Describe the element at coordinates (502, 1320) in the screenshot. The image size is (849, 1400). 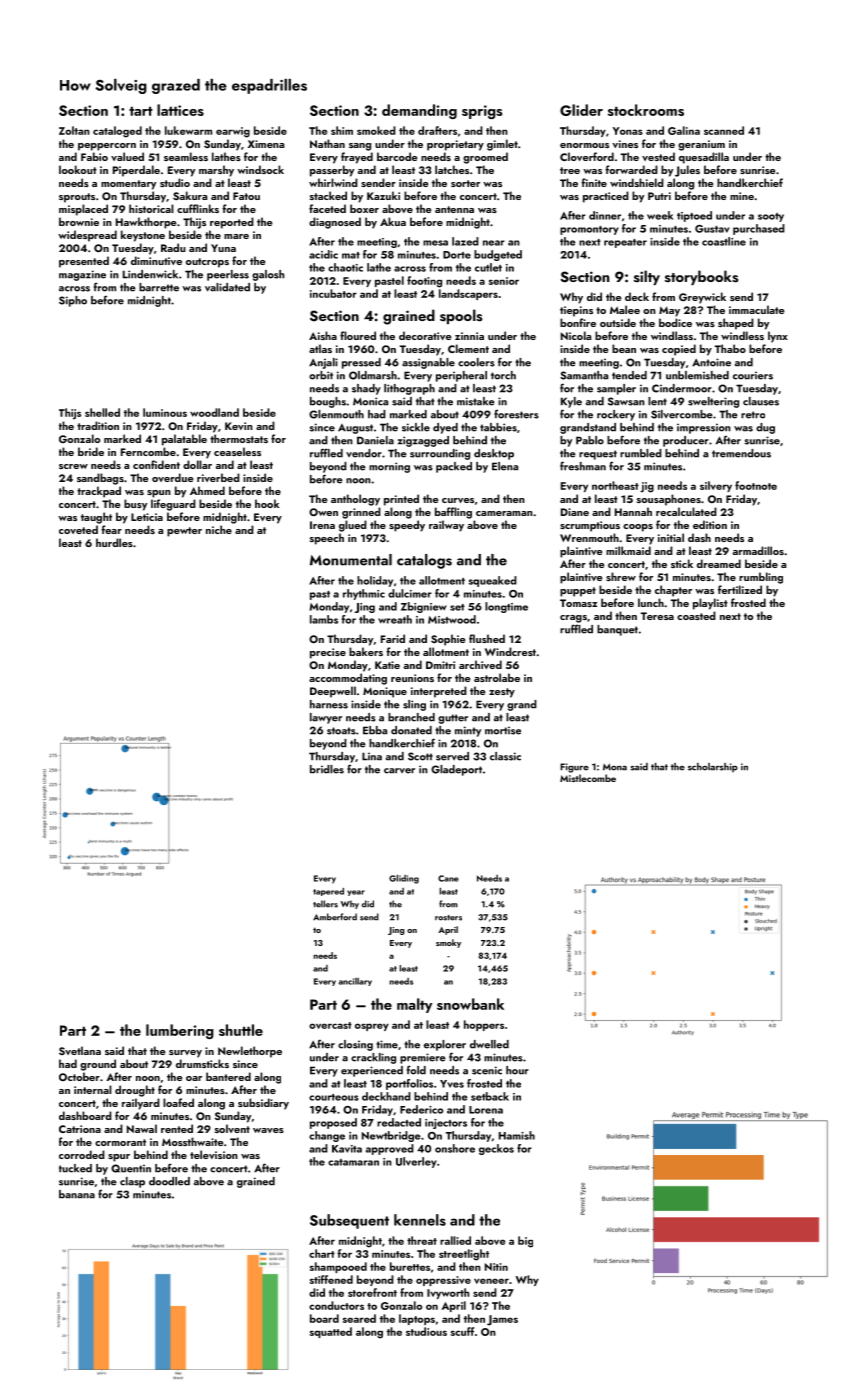
I see `James` at that location.
